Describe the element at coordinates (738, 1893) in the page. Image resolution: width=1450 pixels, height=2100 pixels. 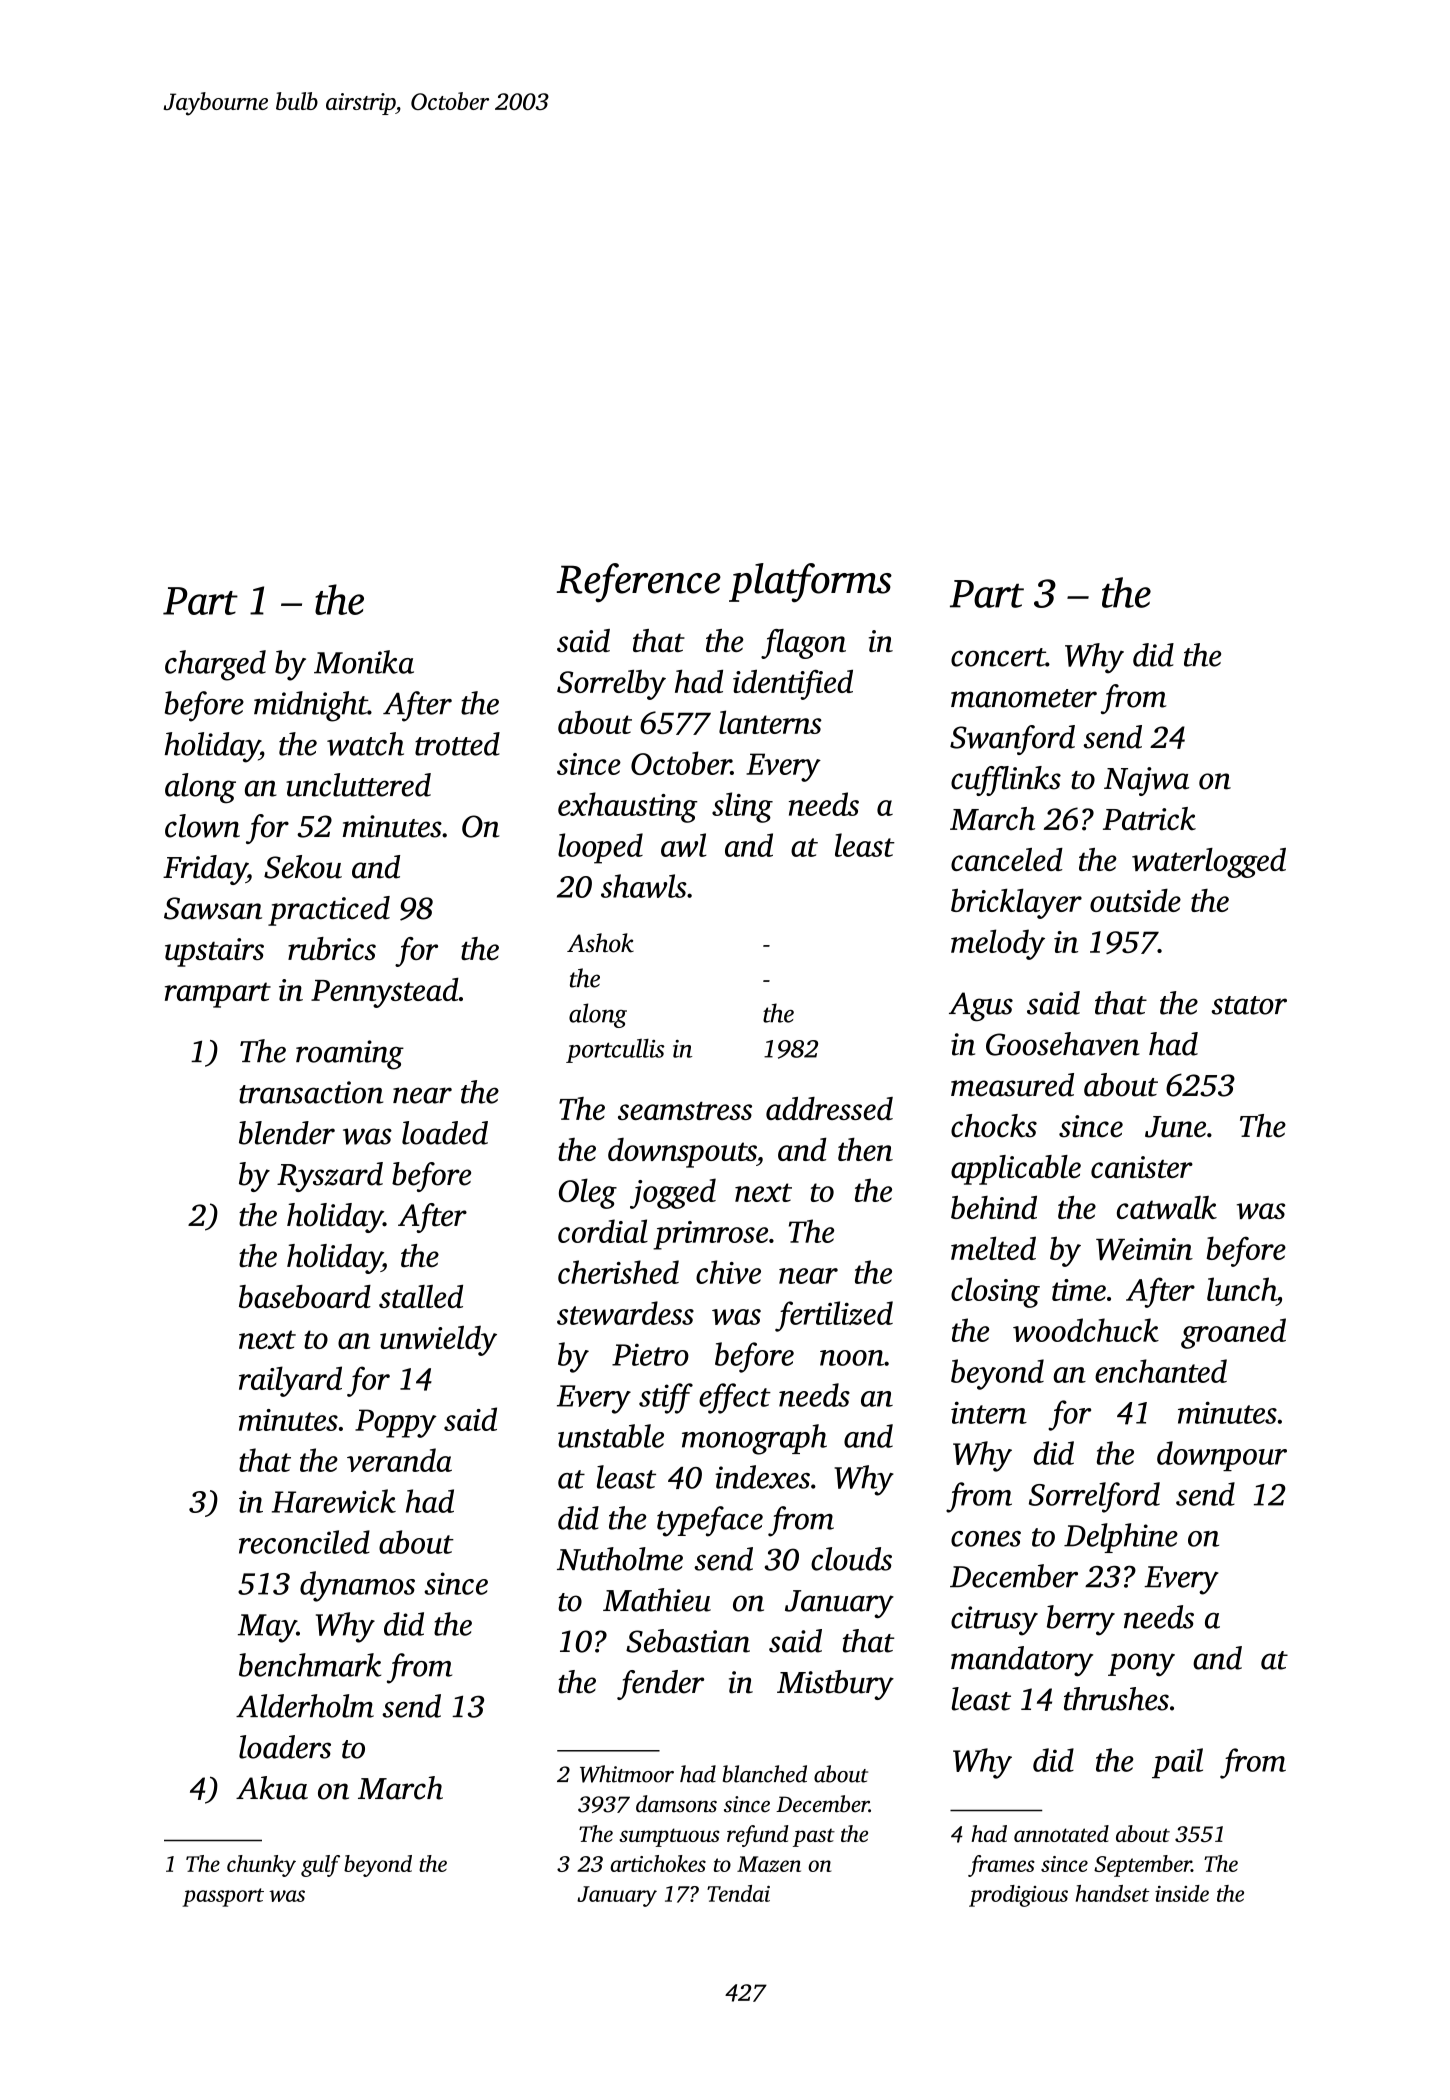
I see `Tendai` at that location.
